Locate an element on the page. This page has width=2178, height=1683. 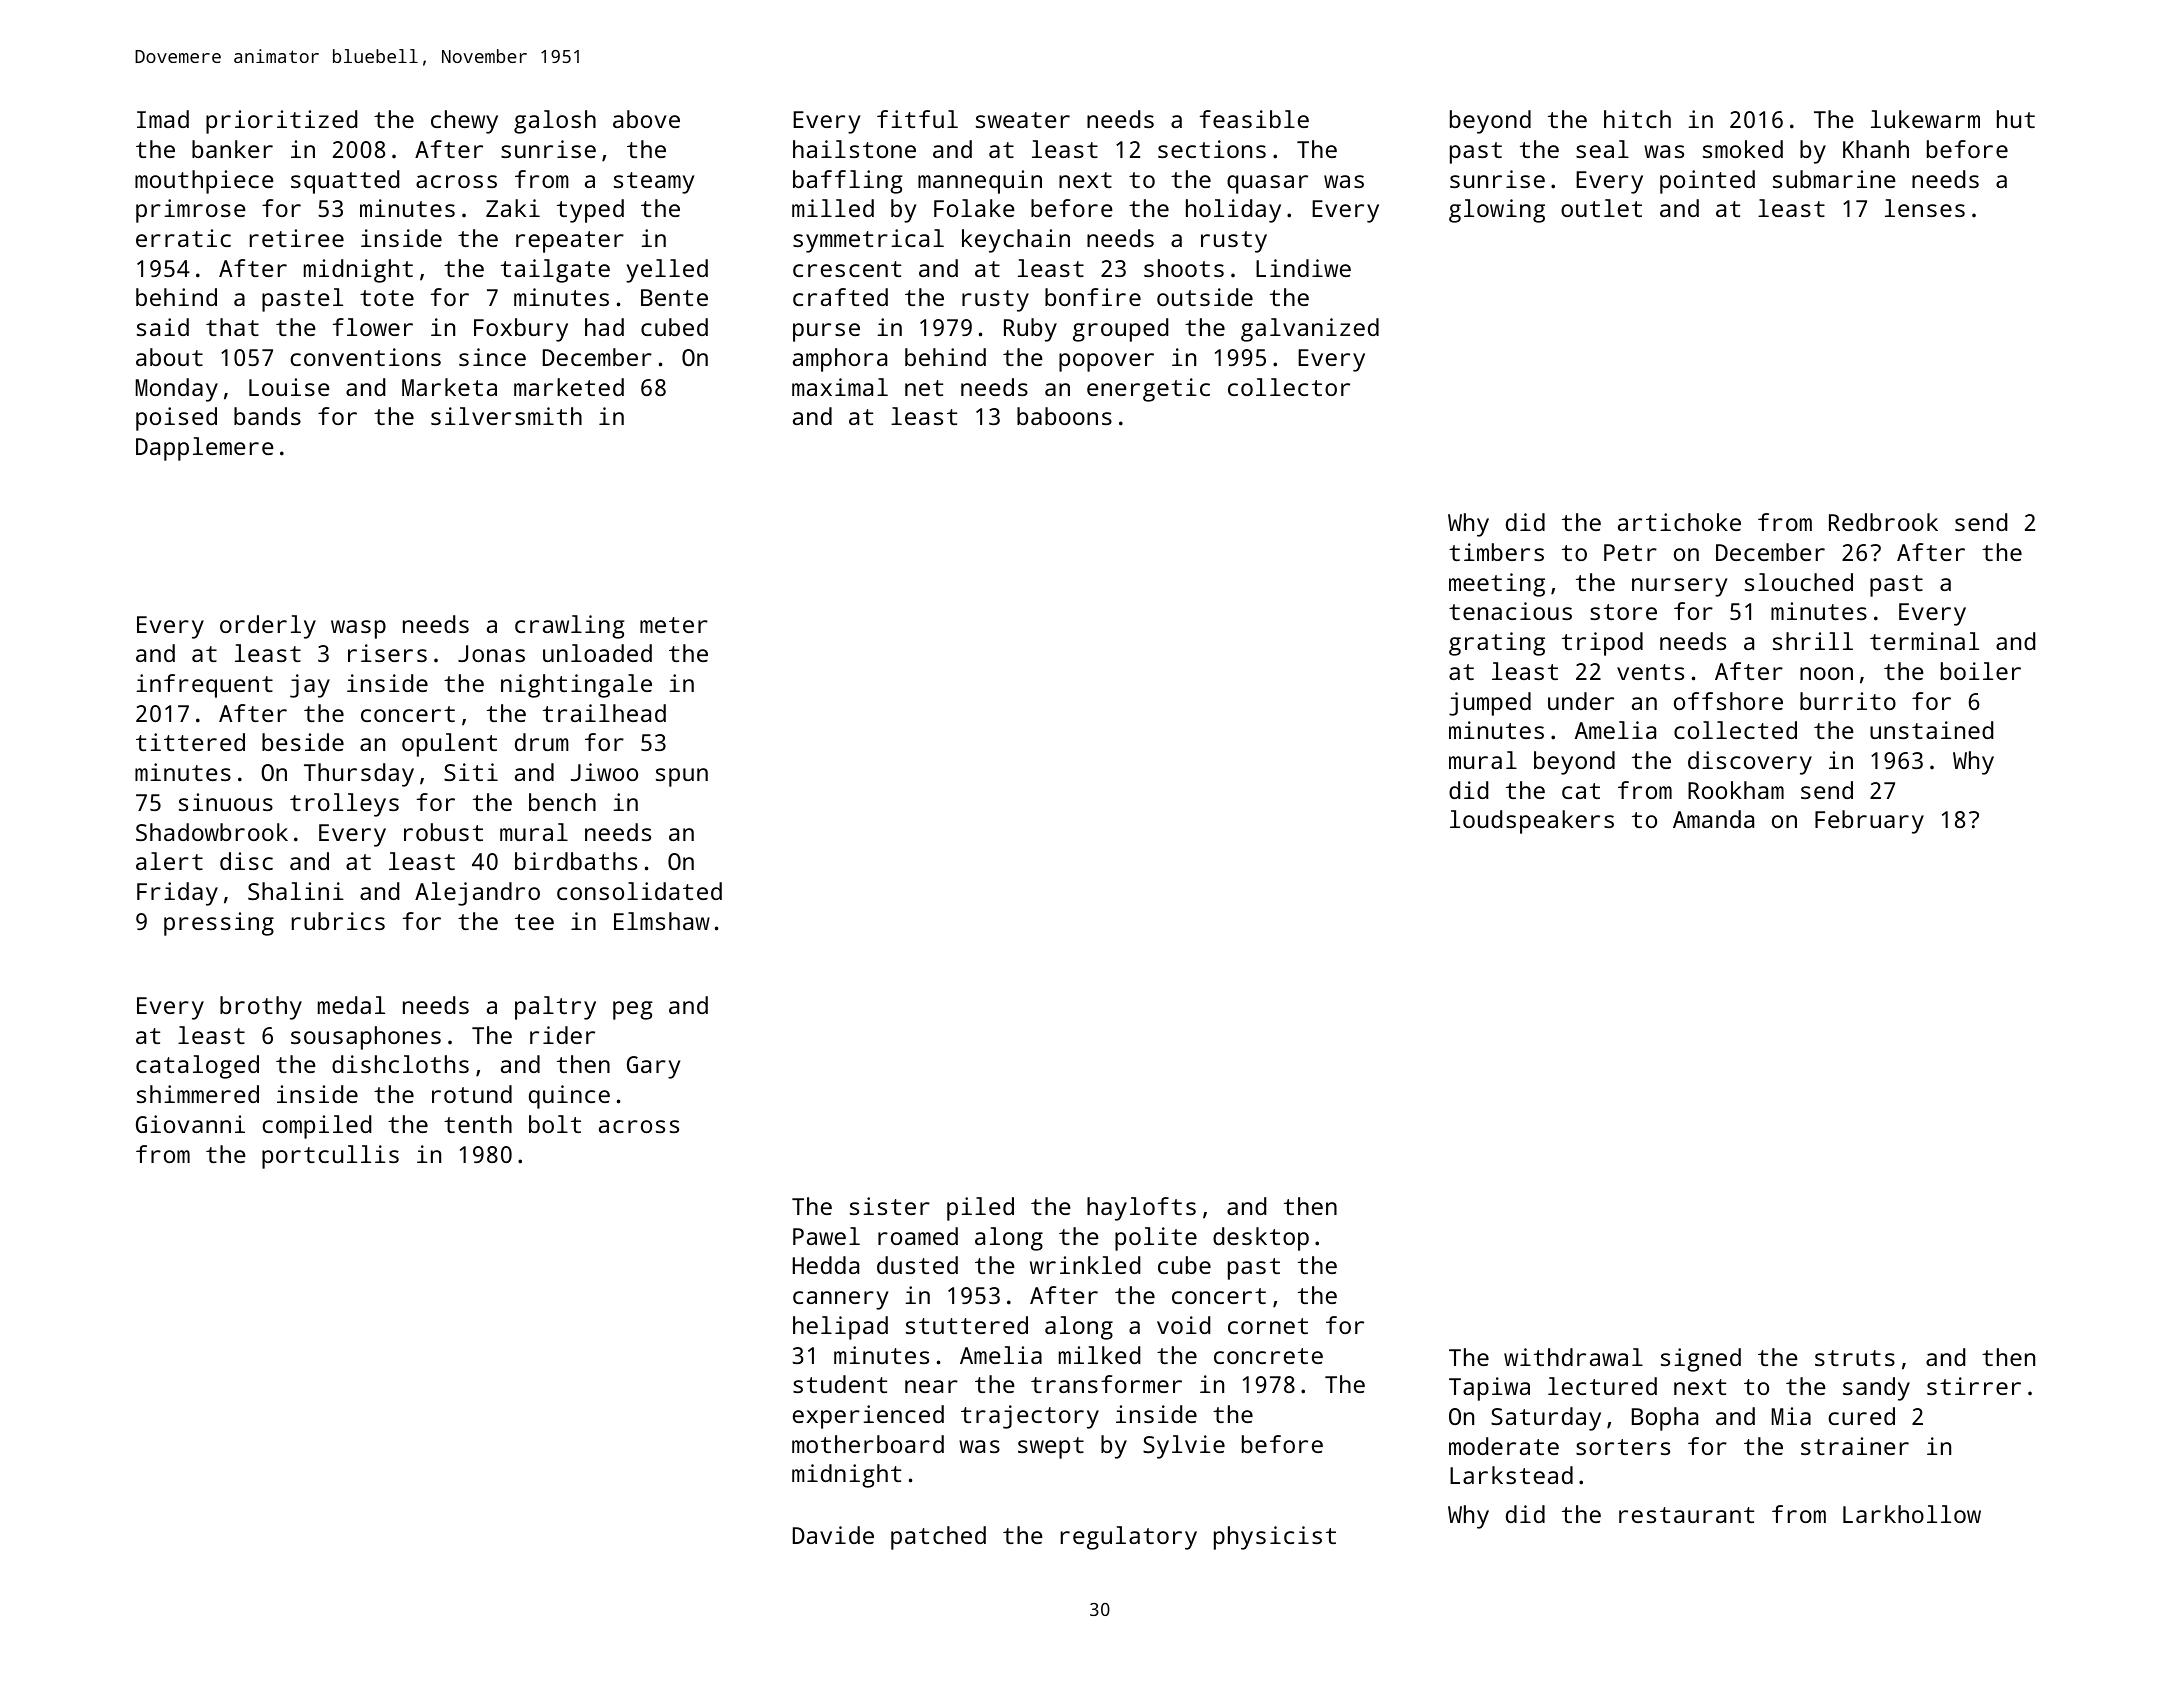
hut is located at coordinates (2016, 119).
